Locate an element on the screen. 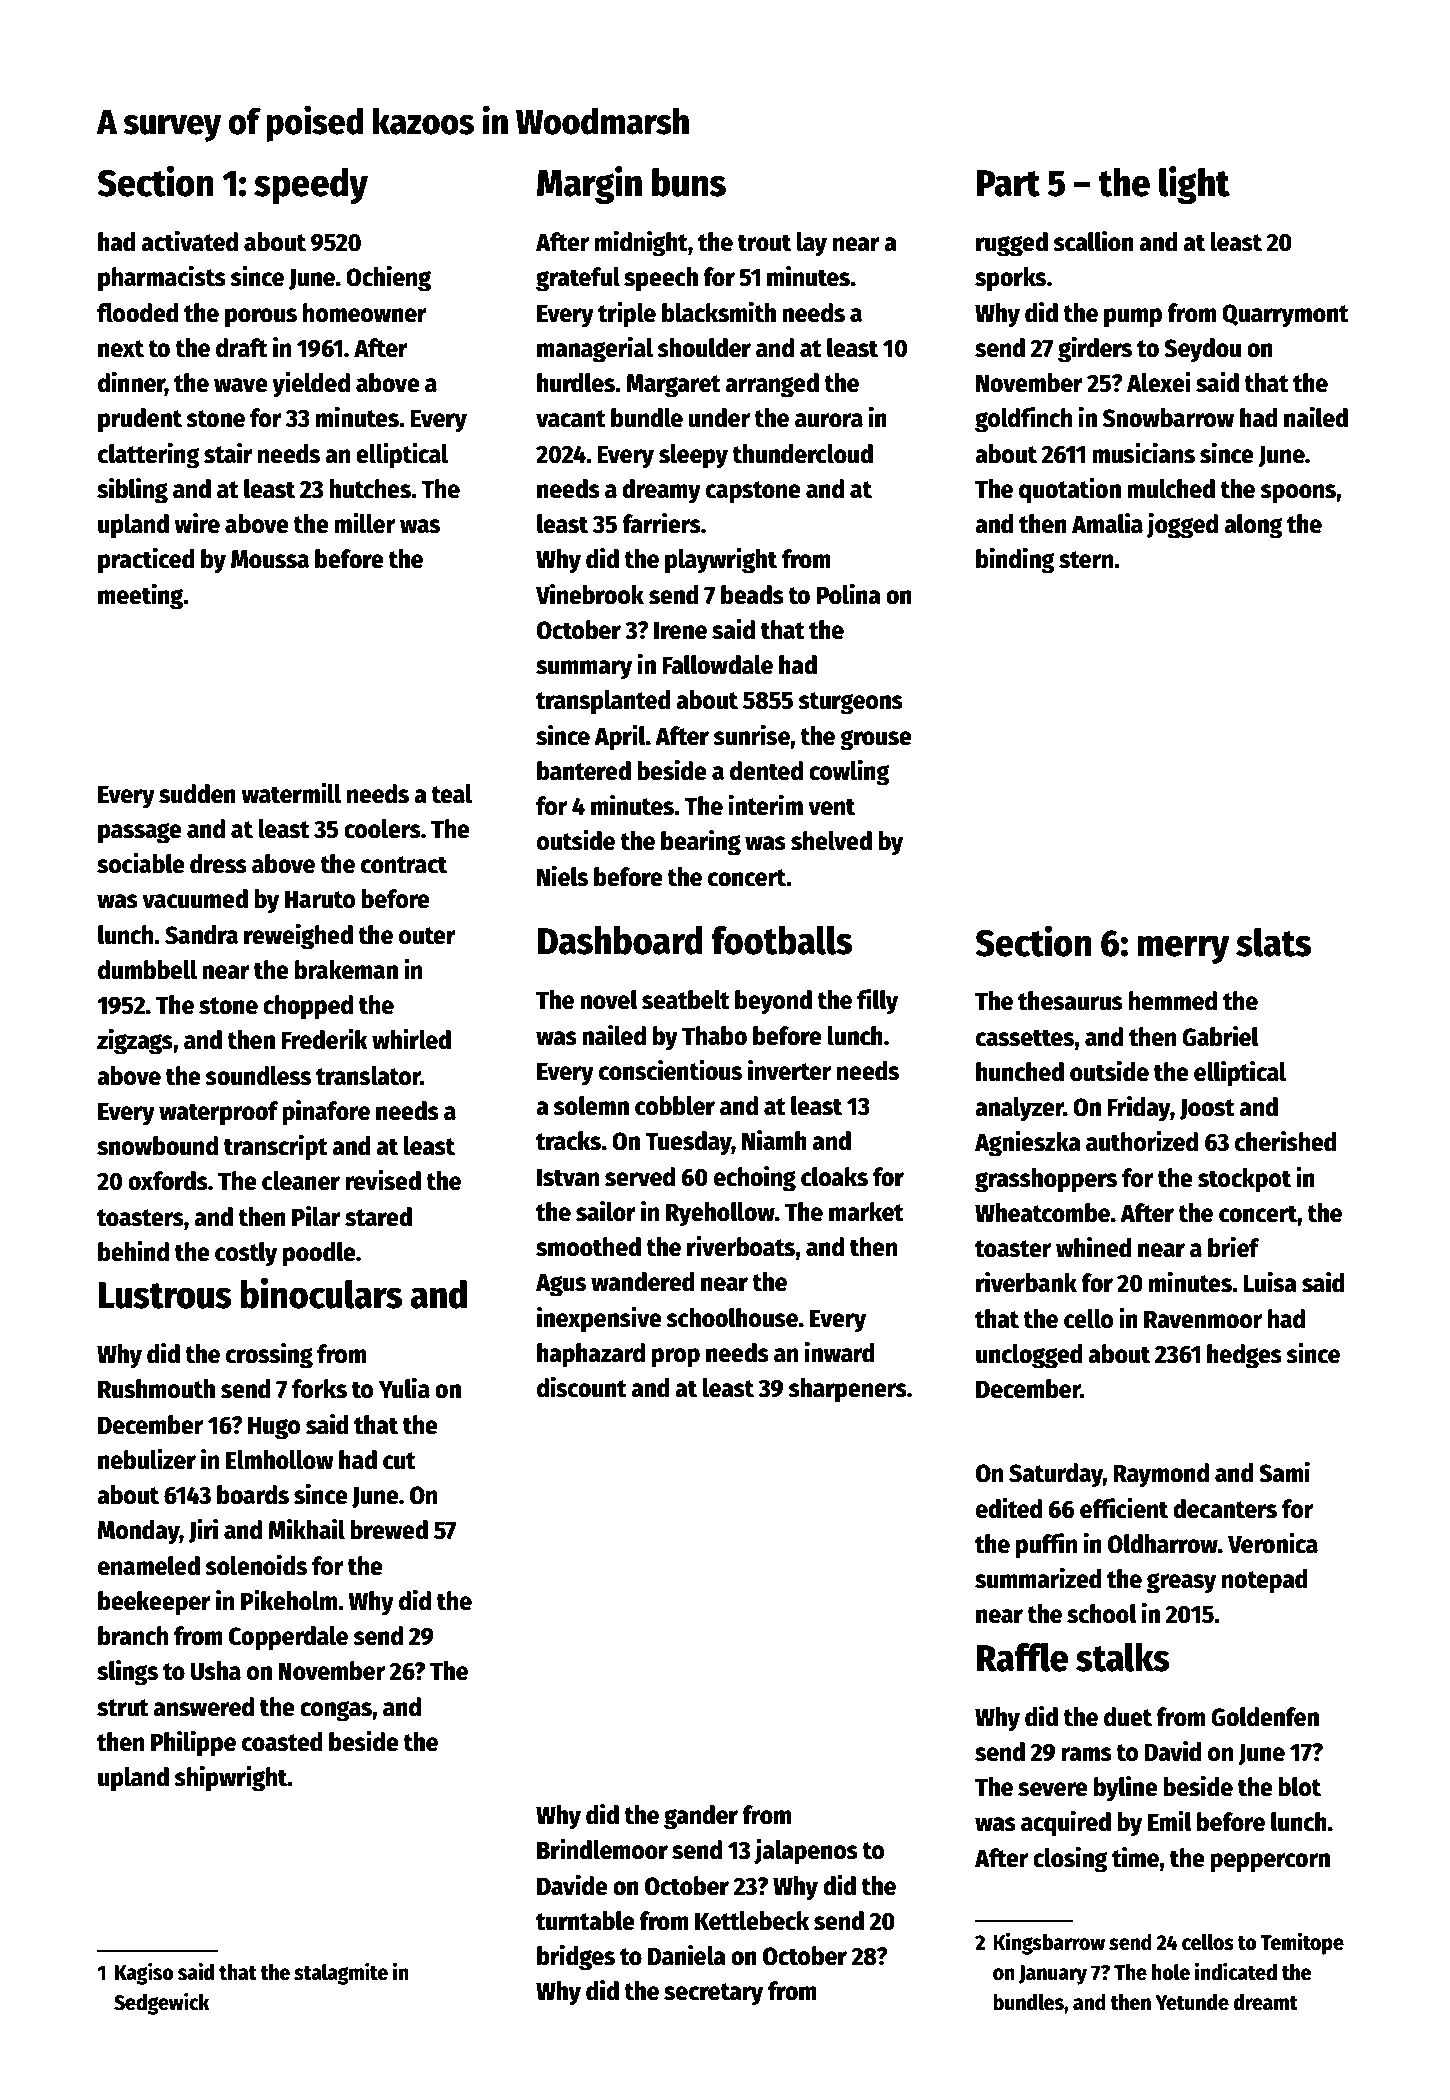  shipwright is located at coordinates (231, 1778).
